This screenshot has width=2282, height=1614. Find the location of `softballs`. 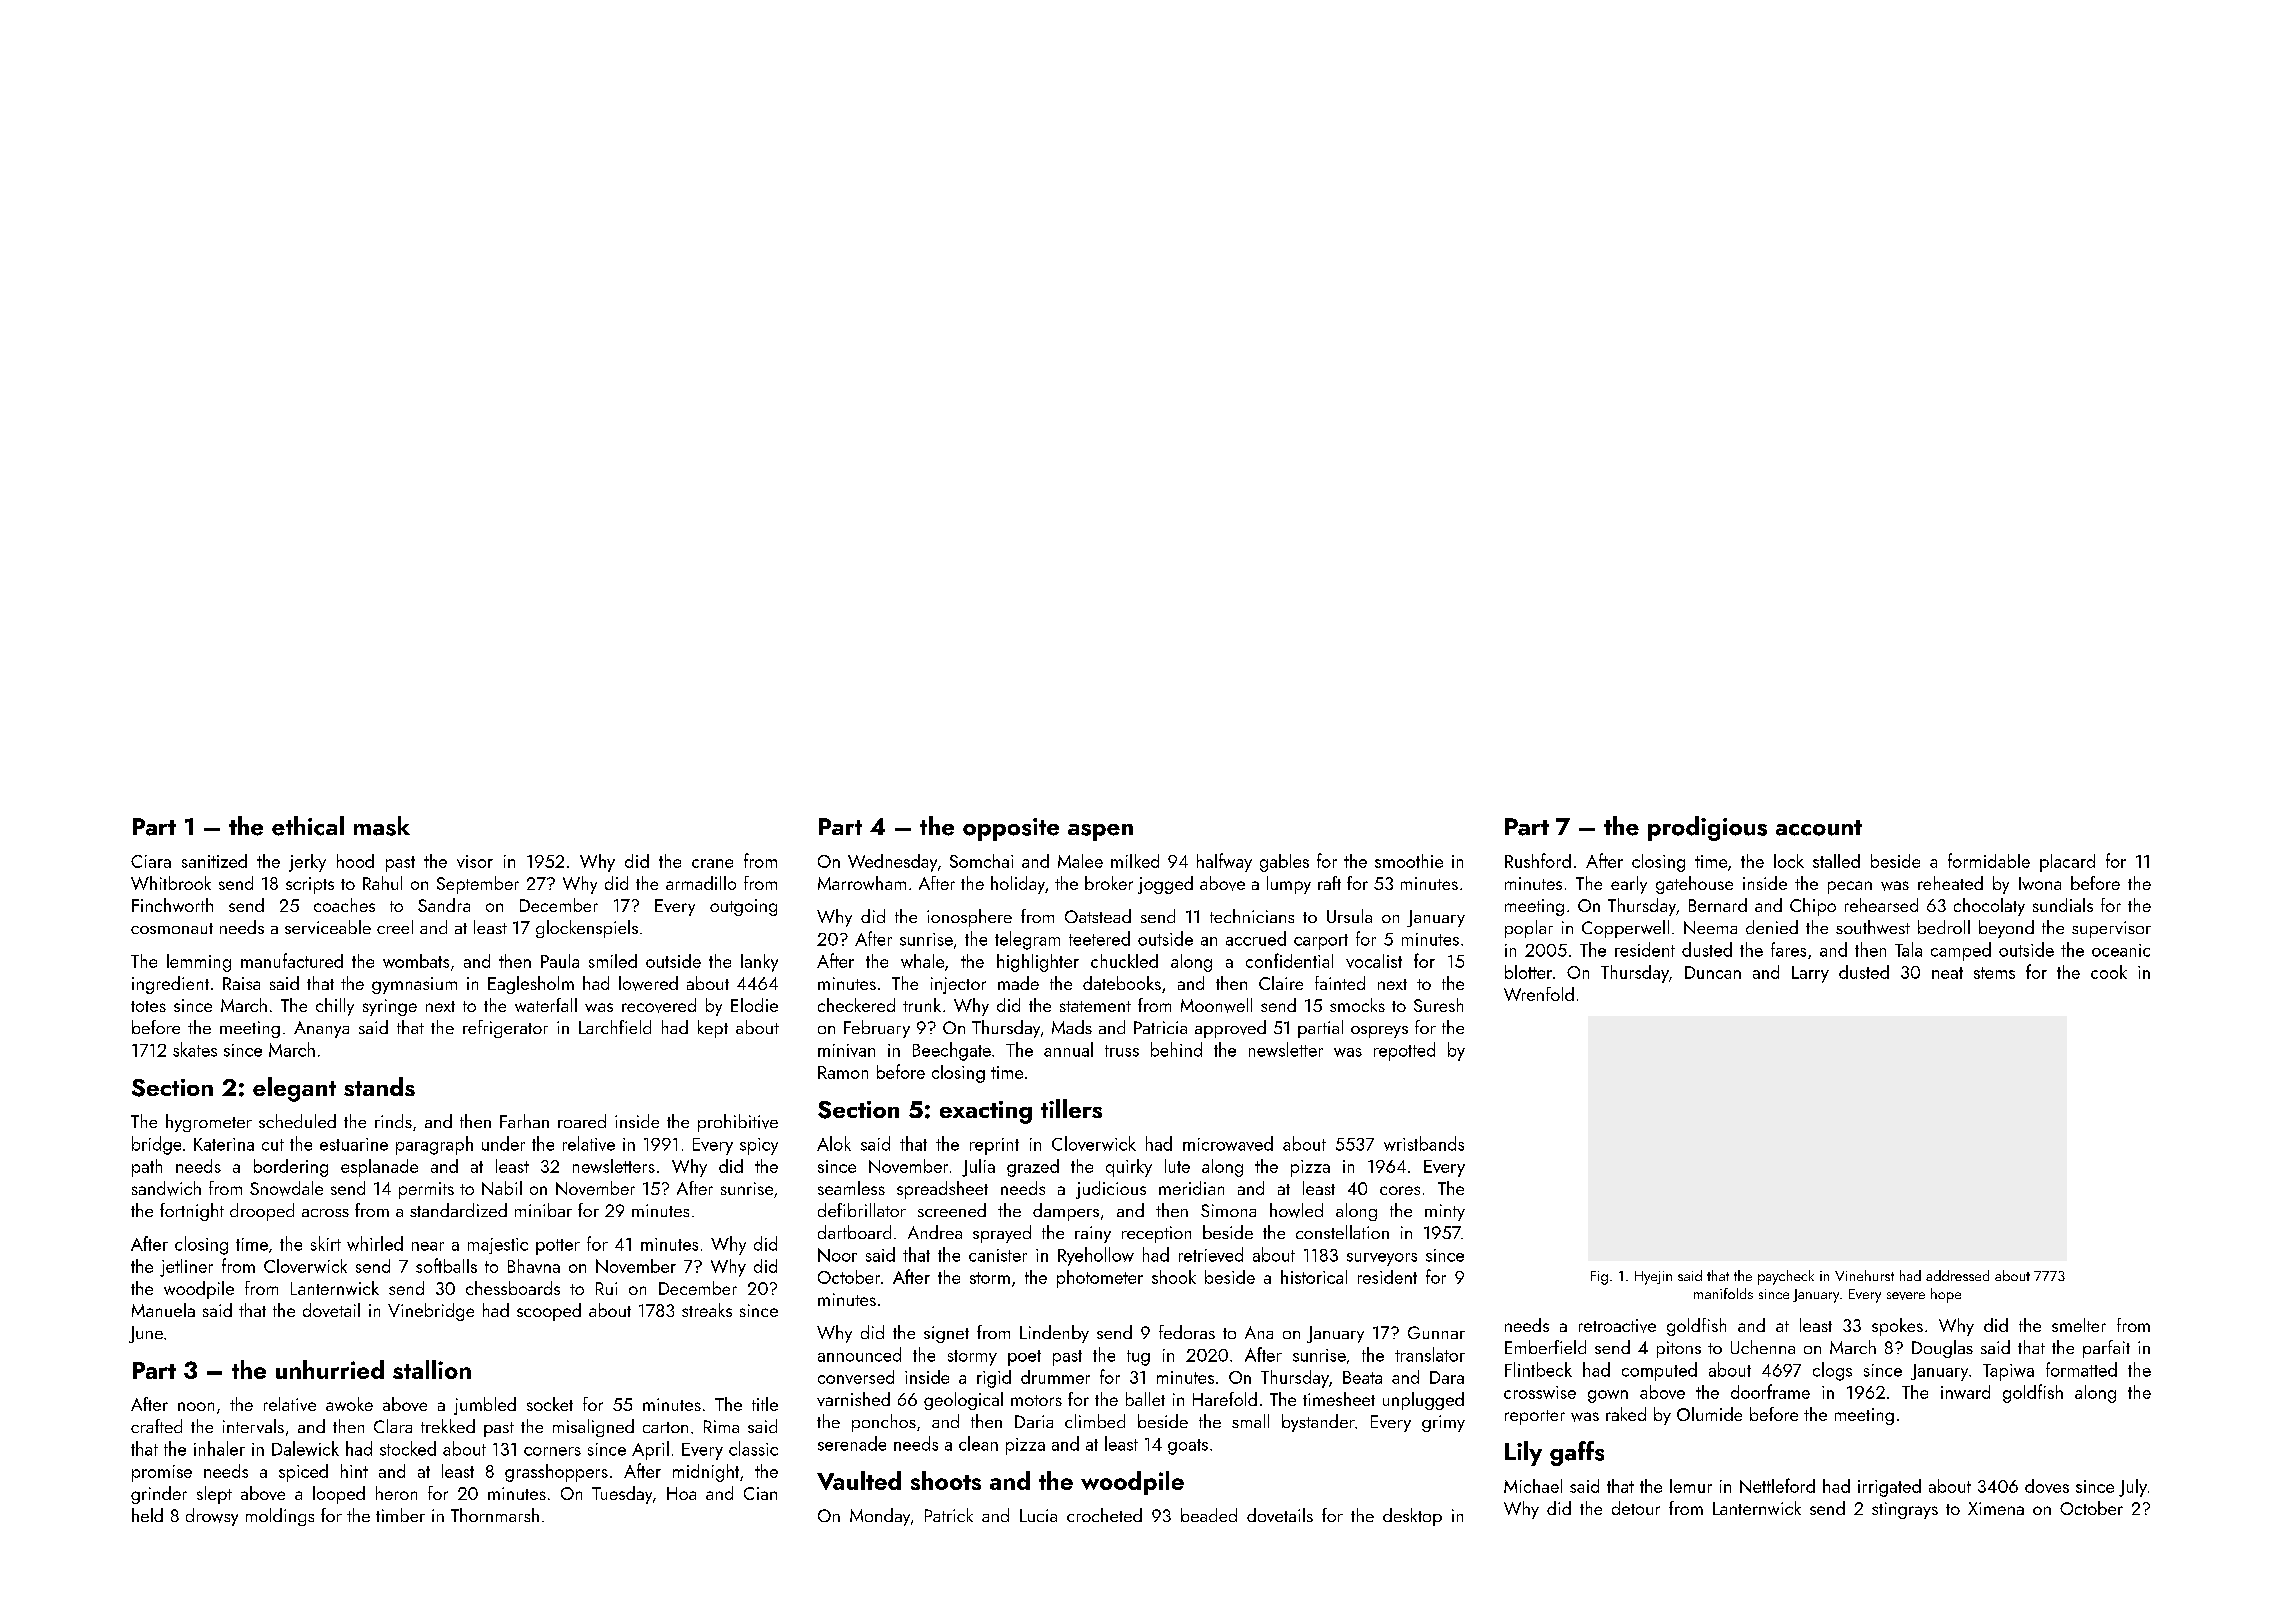

softballs is located at coordinates (446, 1265).
